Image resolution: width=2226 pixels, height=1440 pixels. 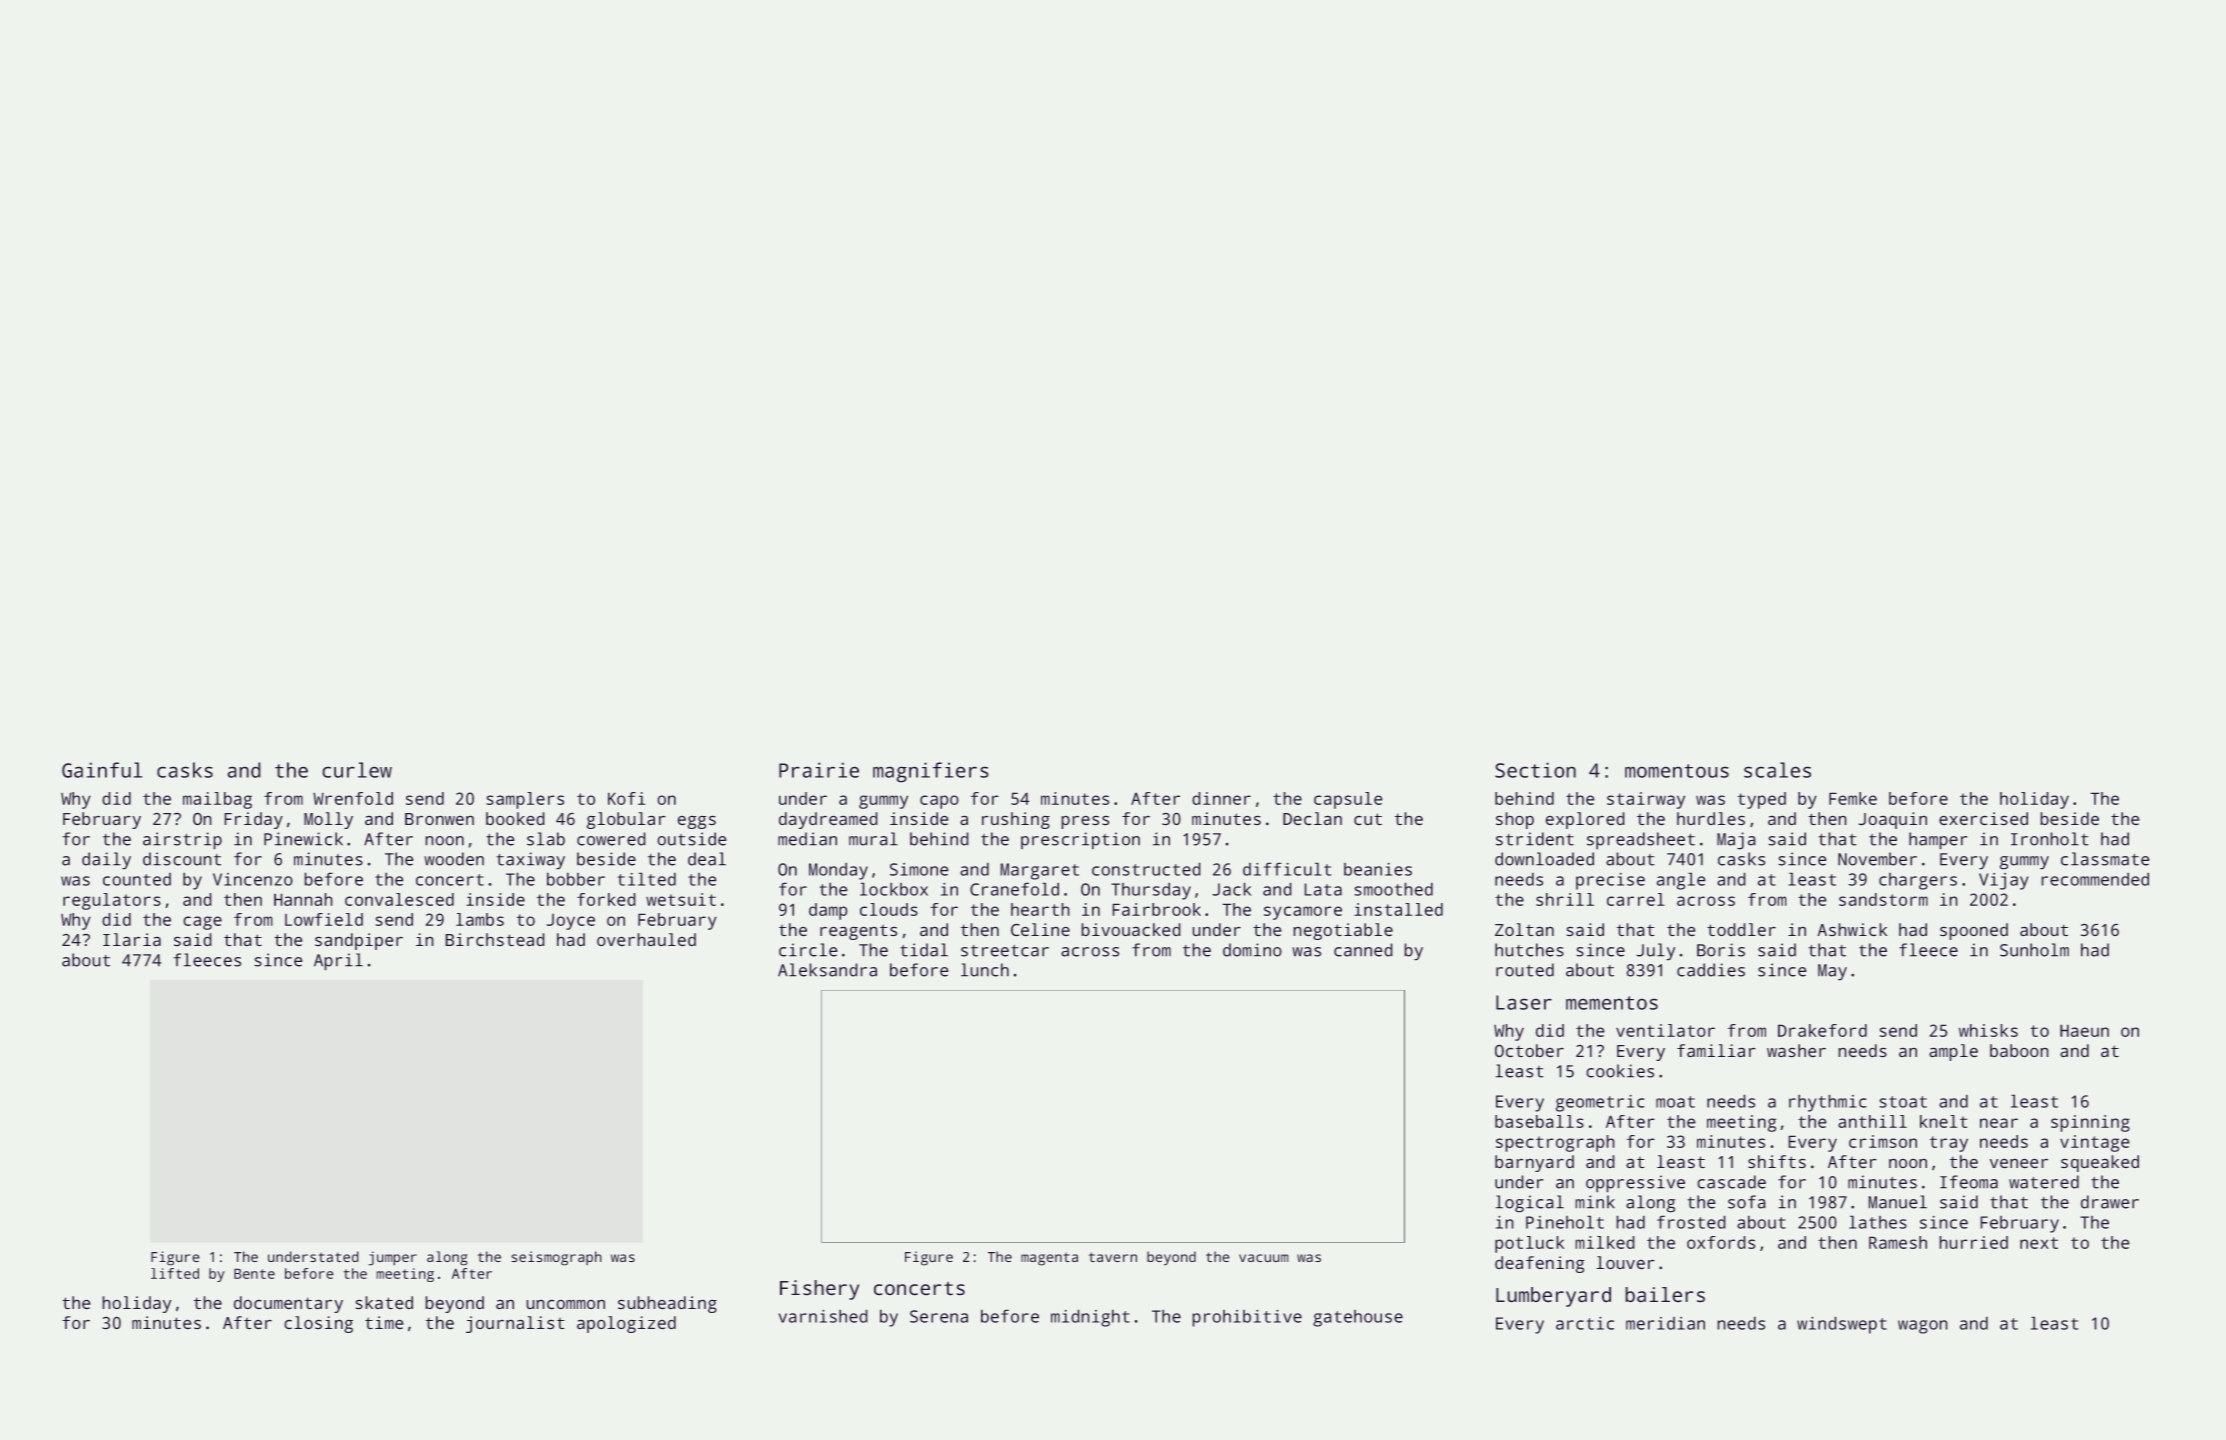 What do you see at coordinates (985, 970) in the screenshot?
I see `lunch` at bounding box center [985, 970].
